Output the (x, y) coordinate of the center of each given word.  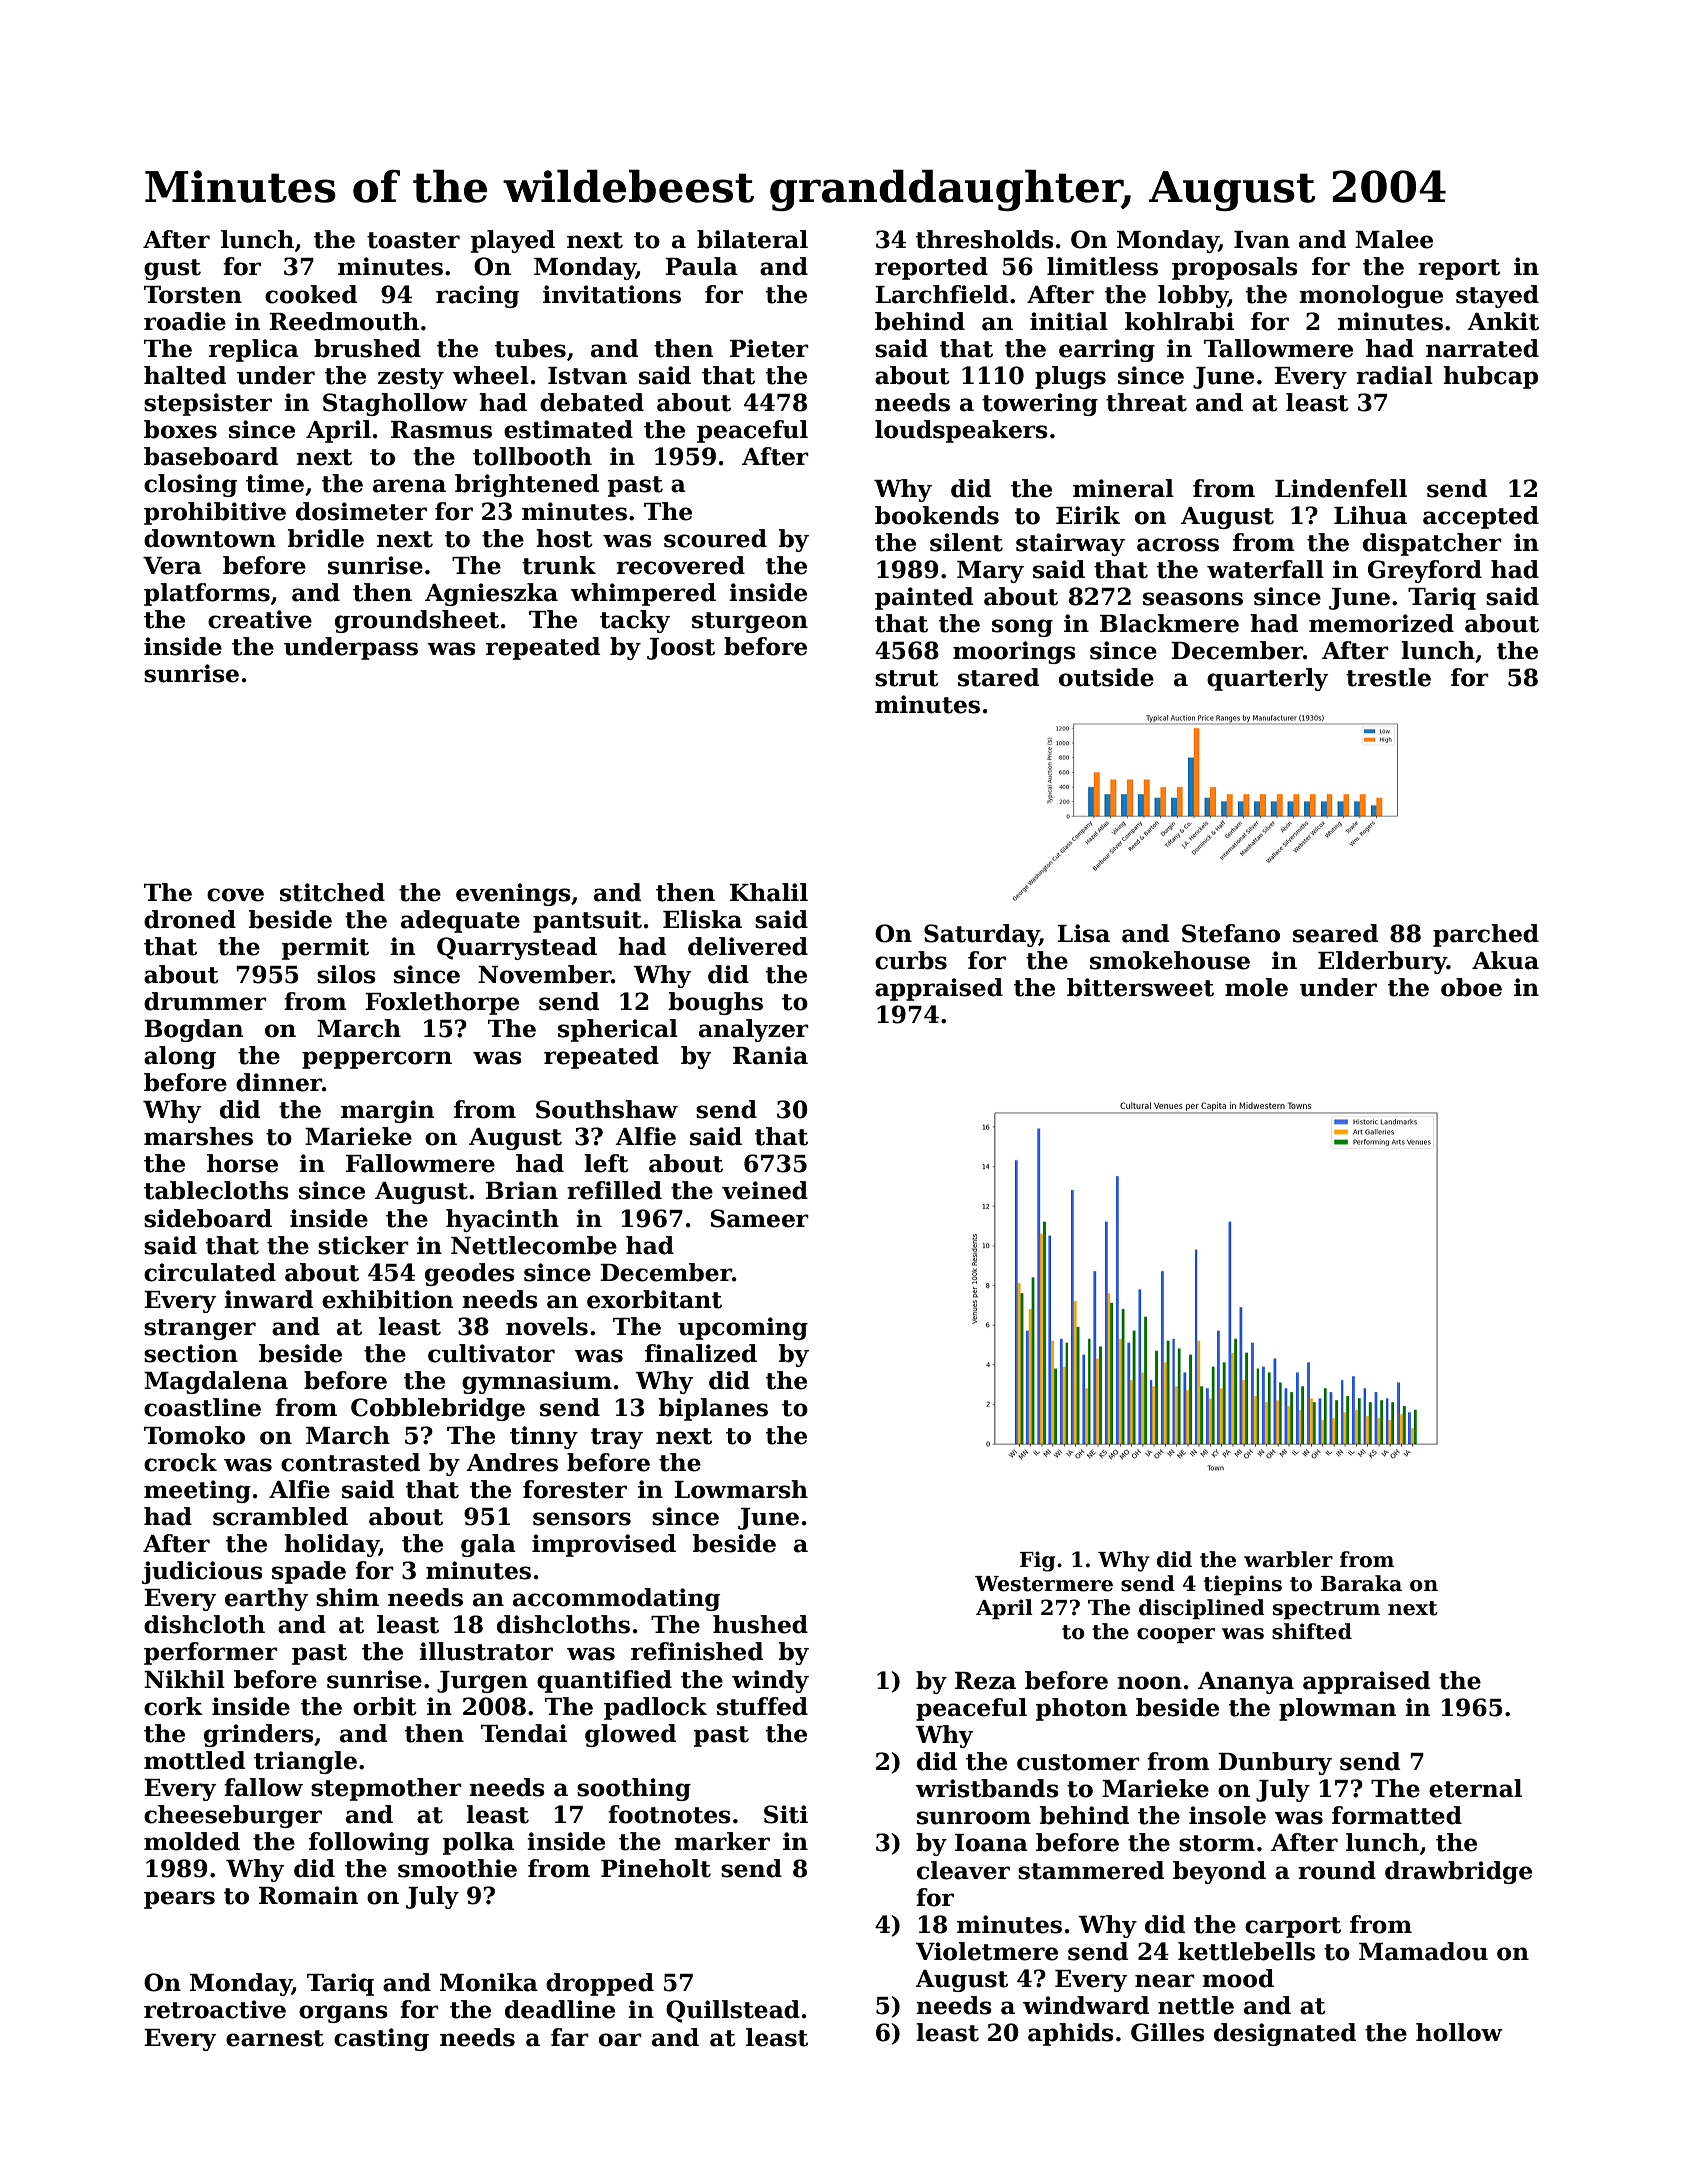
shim (347, 1597)
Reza (985, 1681)
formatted (1397, 1815)
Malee (1394, 239)
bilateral (752, 239)
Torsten (193, 295)
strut (907, 678)
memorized (1381, 623)
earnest (275, 2038)
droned (190, 919)
